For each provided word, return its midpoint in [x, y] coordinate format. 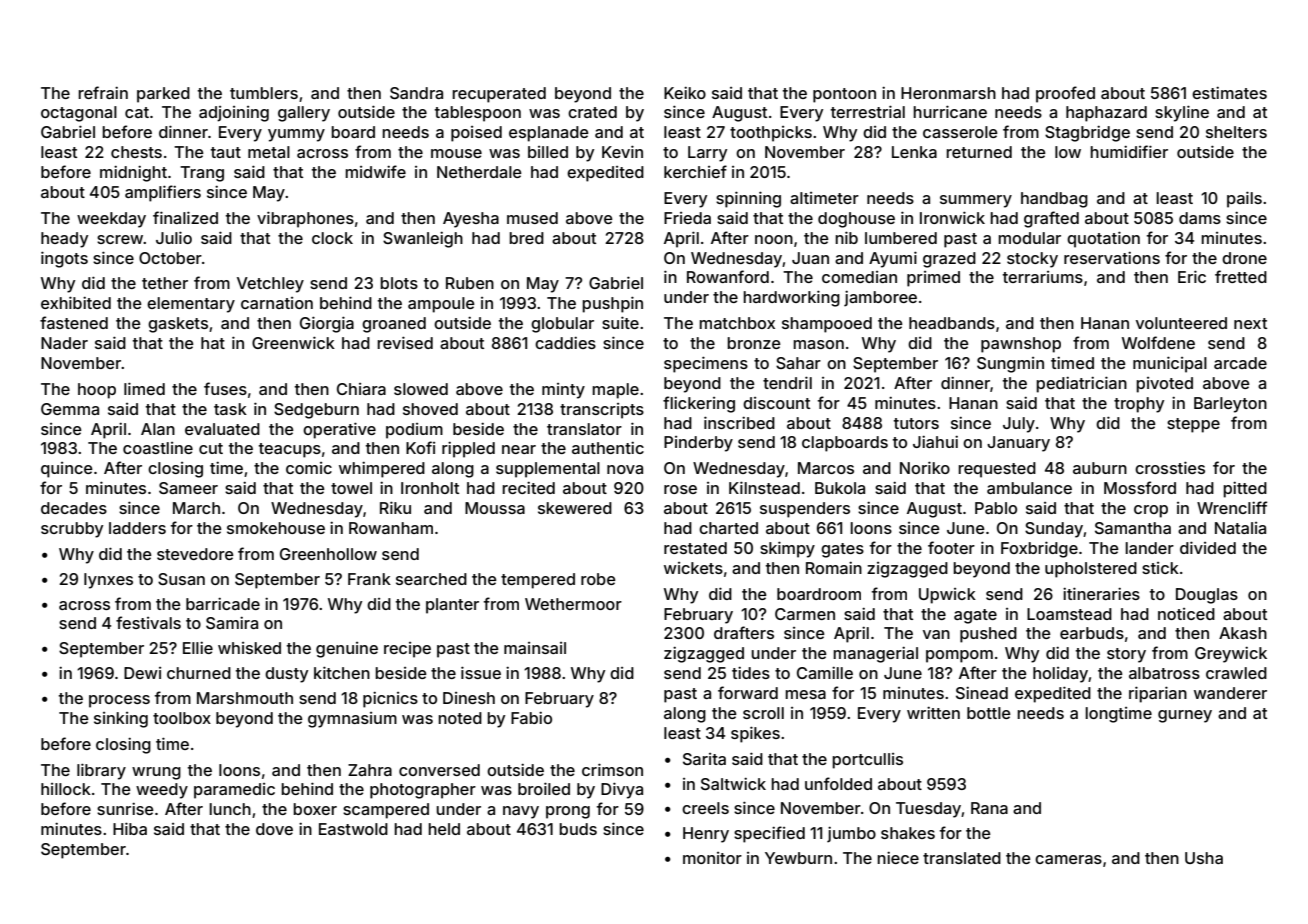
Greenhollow [328, 554]
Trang [202, 174]
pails [1244, 199]
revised [405, 342]
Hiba [130, 828]
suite [620, 322]
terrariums [1043, 277]
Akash [1243, 633]
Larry [707, 154]
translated [962, 858]
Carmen [805, 614]
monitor [712, 858]
